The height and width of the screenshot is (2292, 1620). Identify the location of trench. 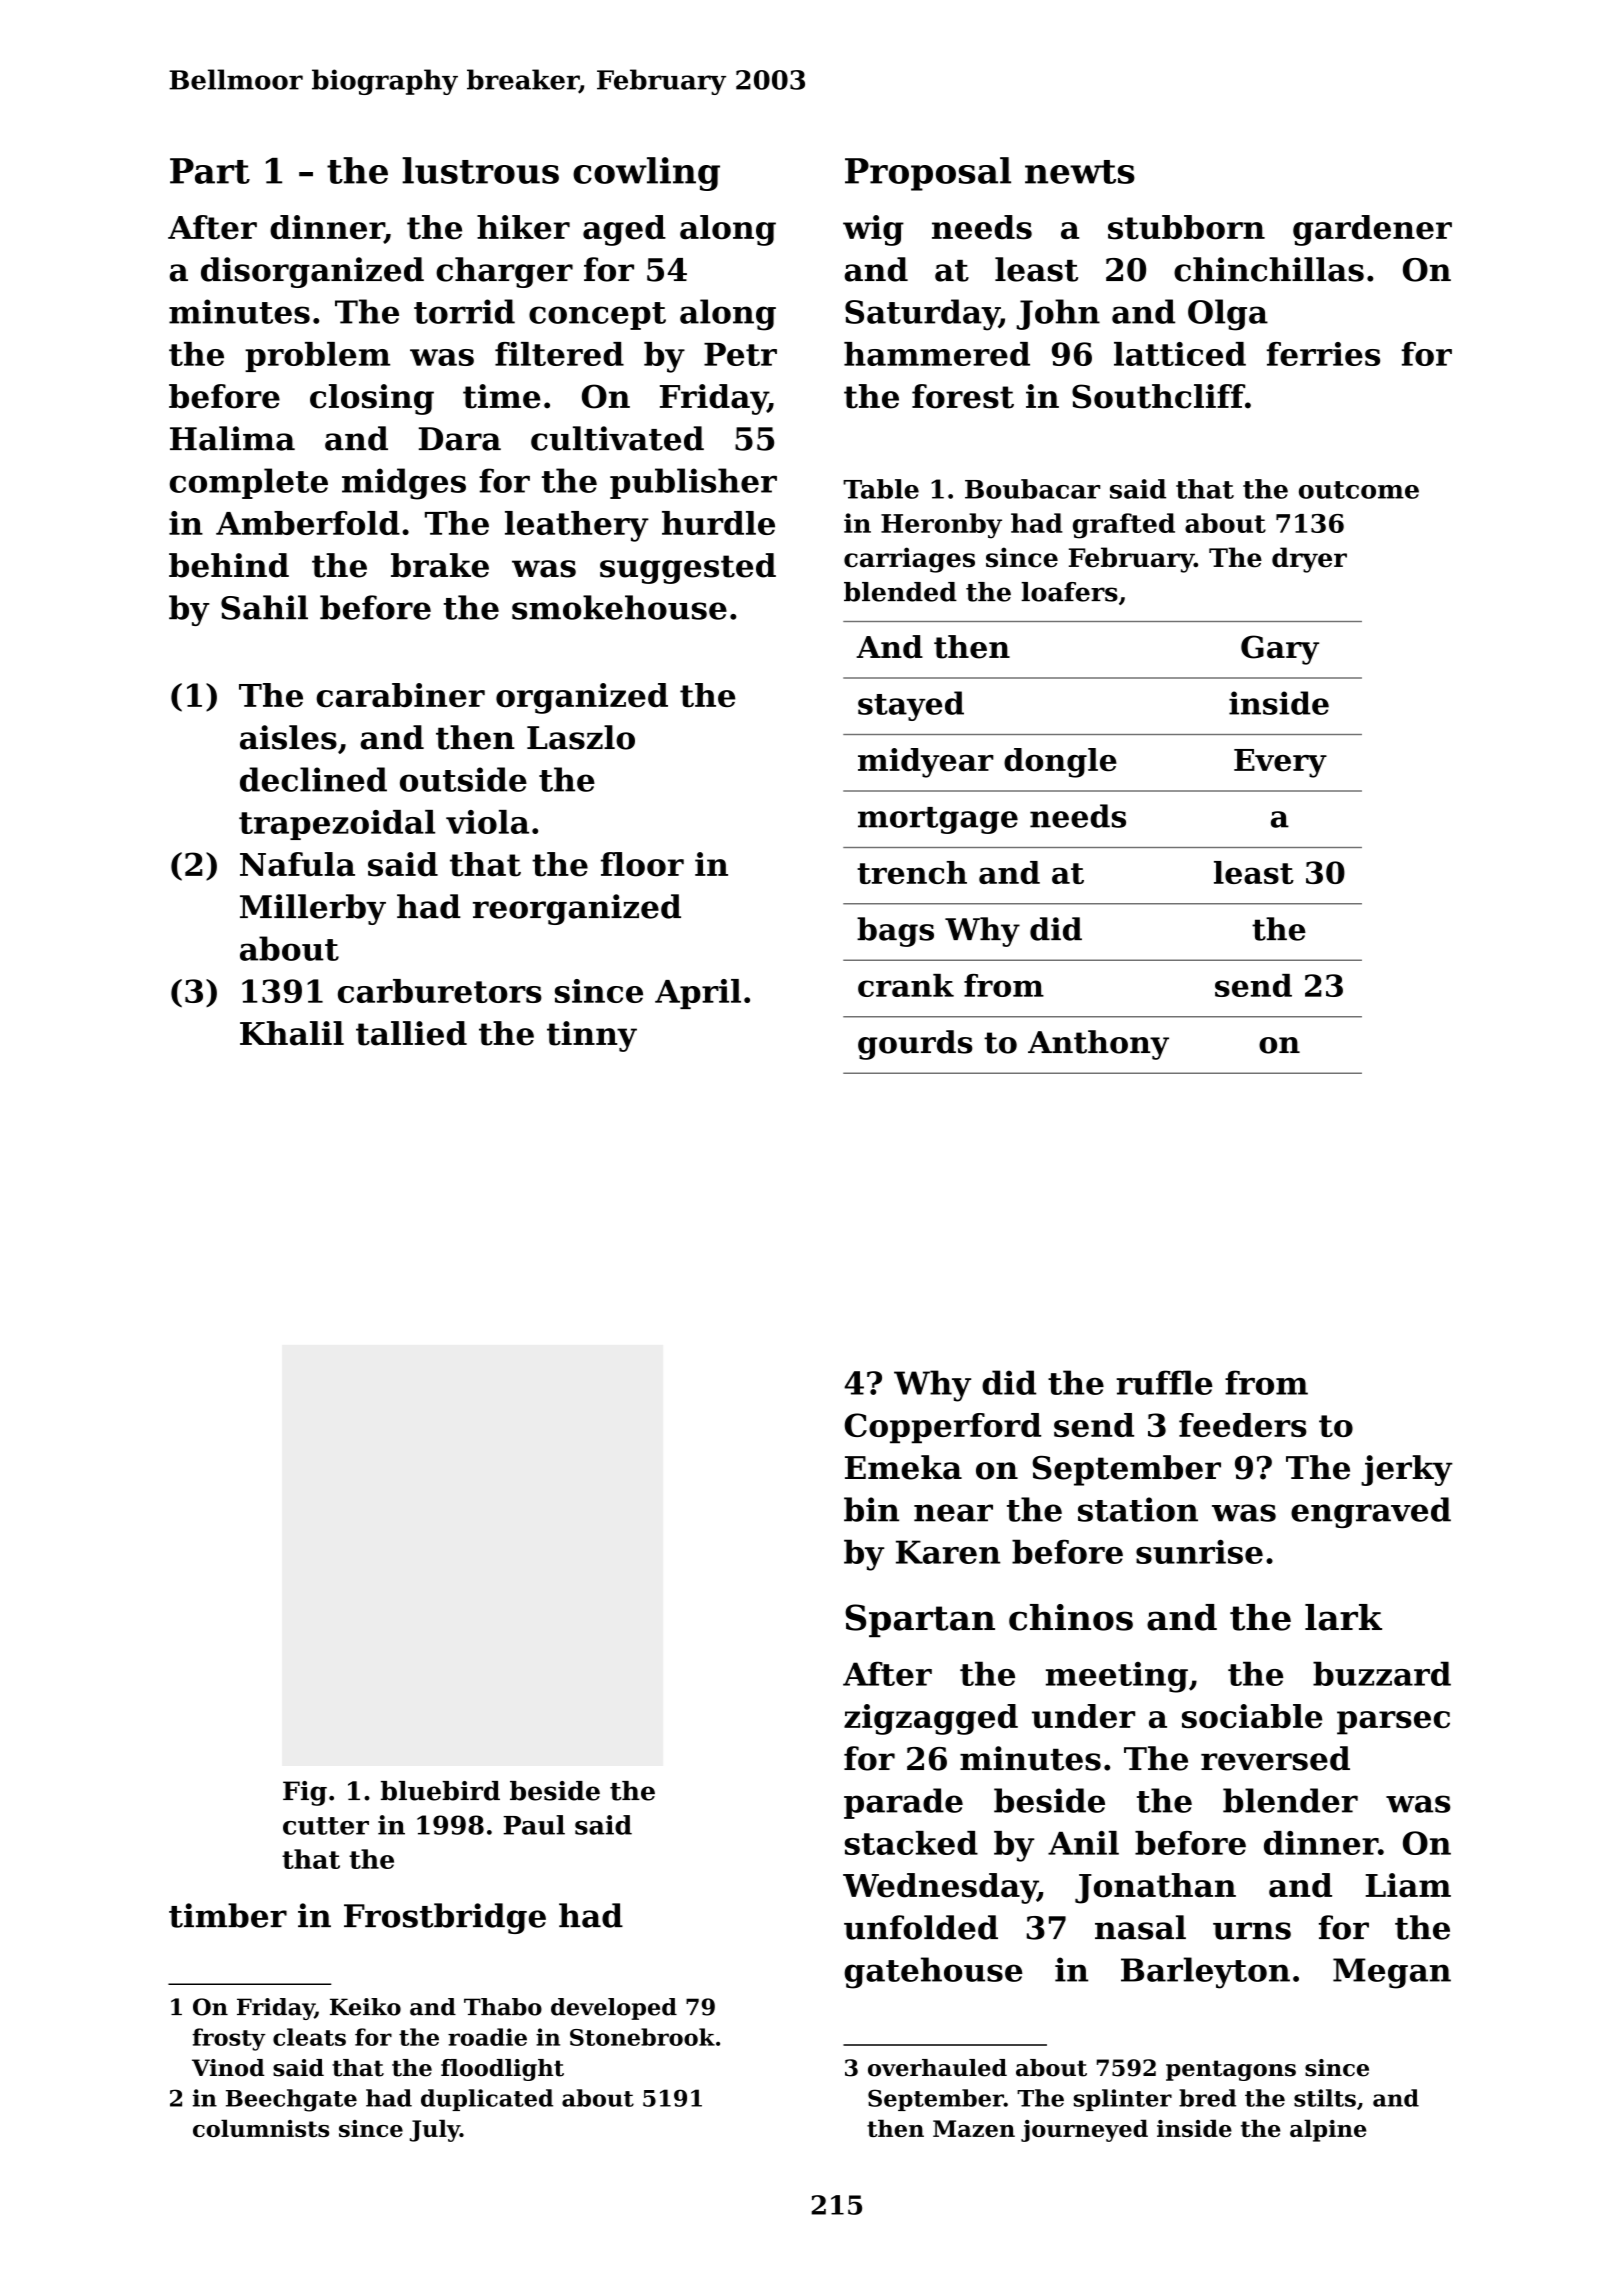
(912, 872).
